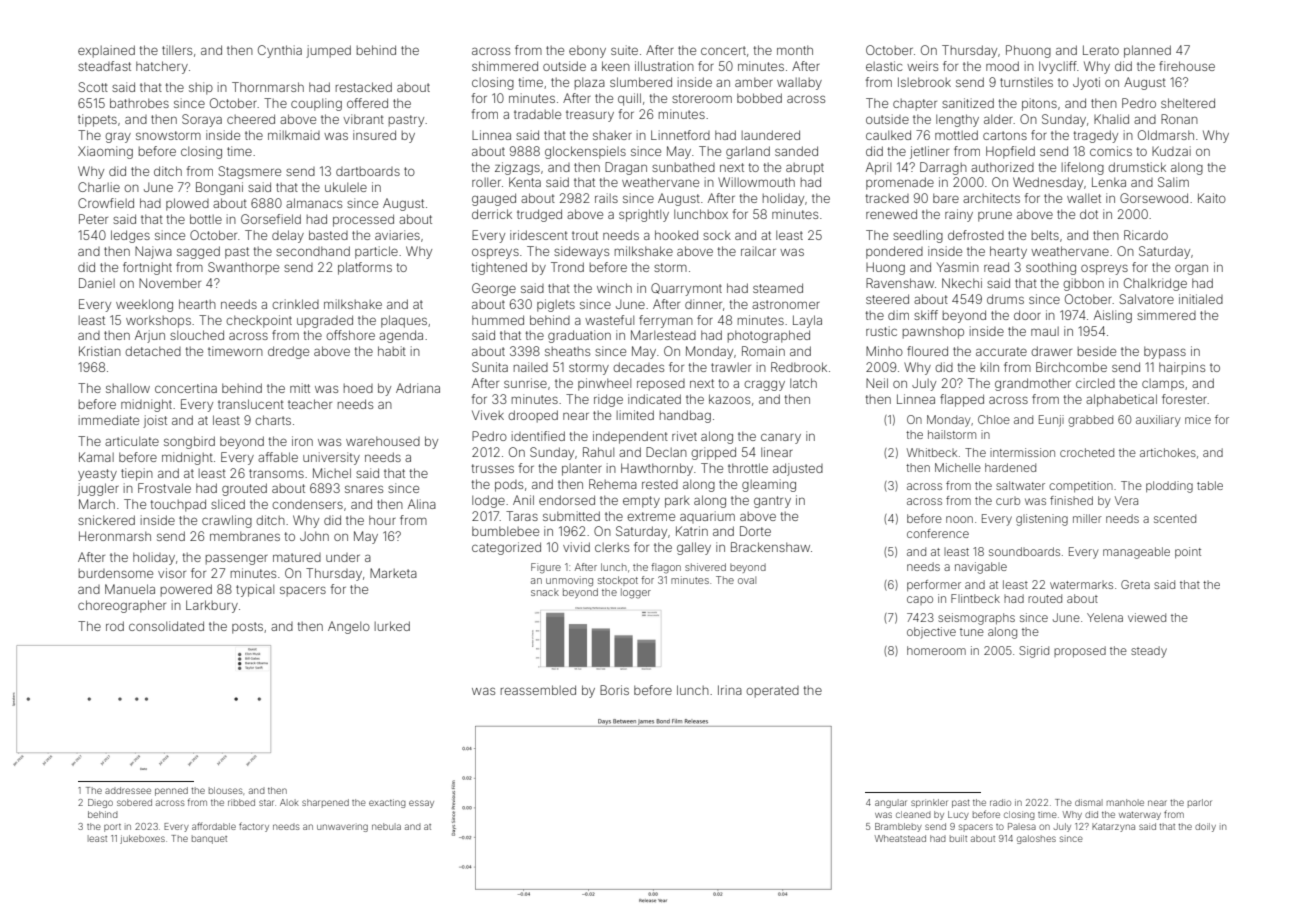  Describe the element at coordinates (590, 83) in the document. I see `plaza` at that location.
